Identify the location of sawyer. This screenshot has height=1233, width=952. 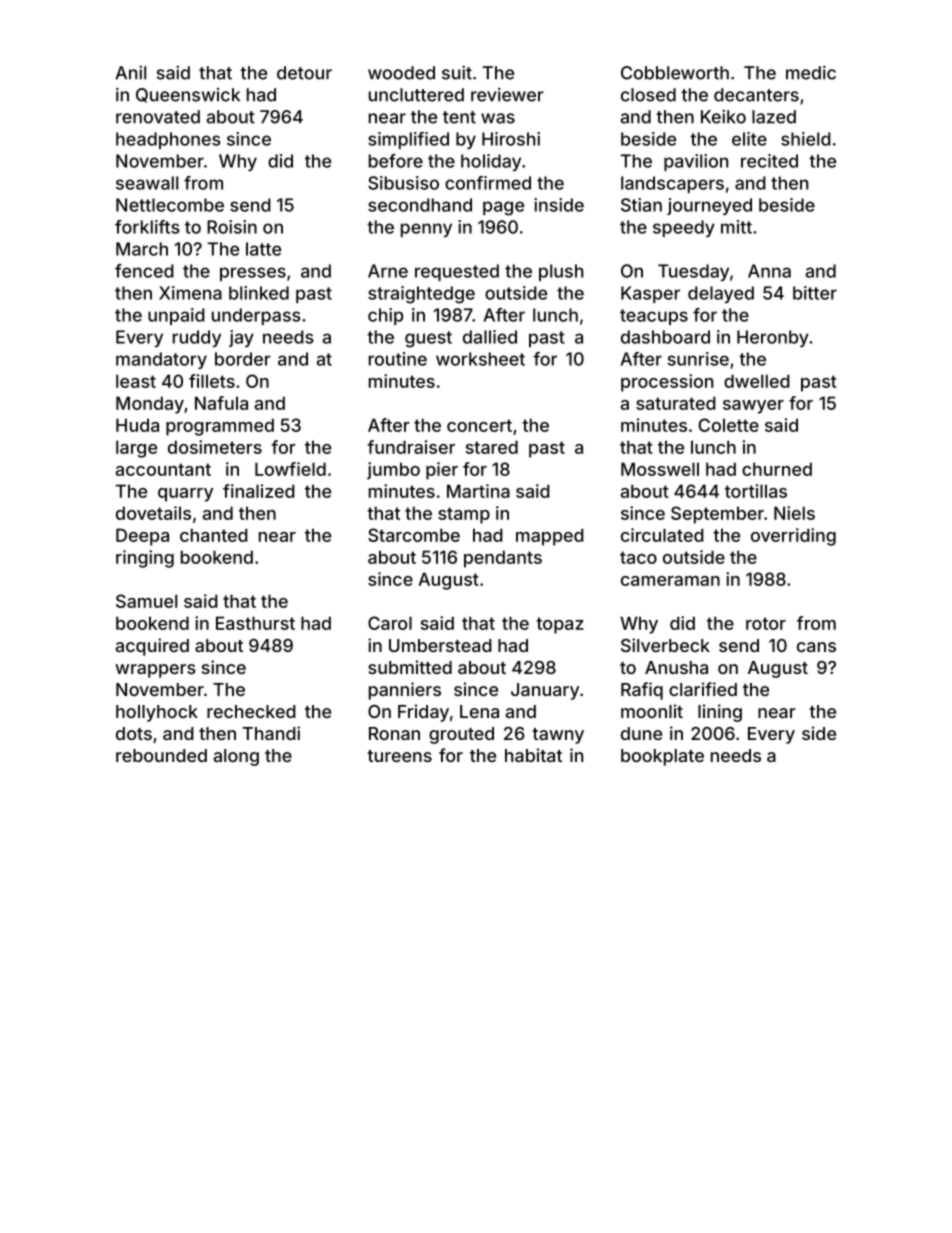
(753, 407).
